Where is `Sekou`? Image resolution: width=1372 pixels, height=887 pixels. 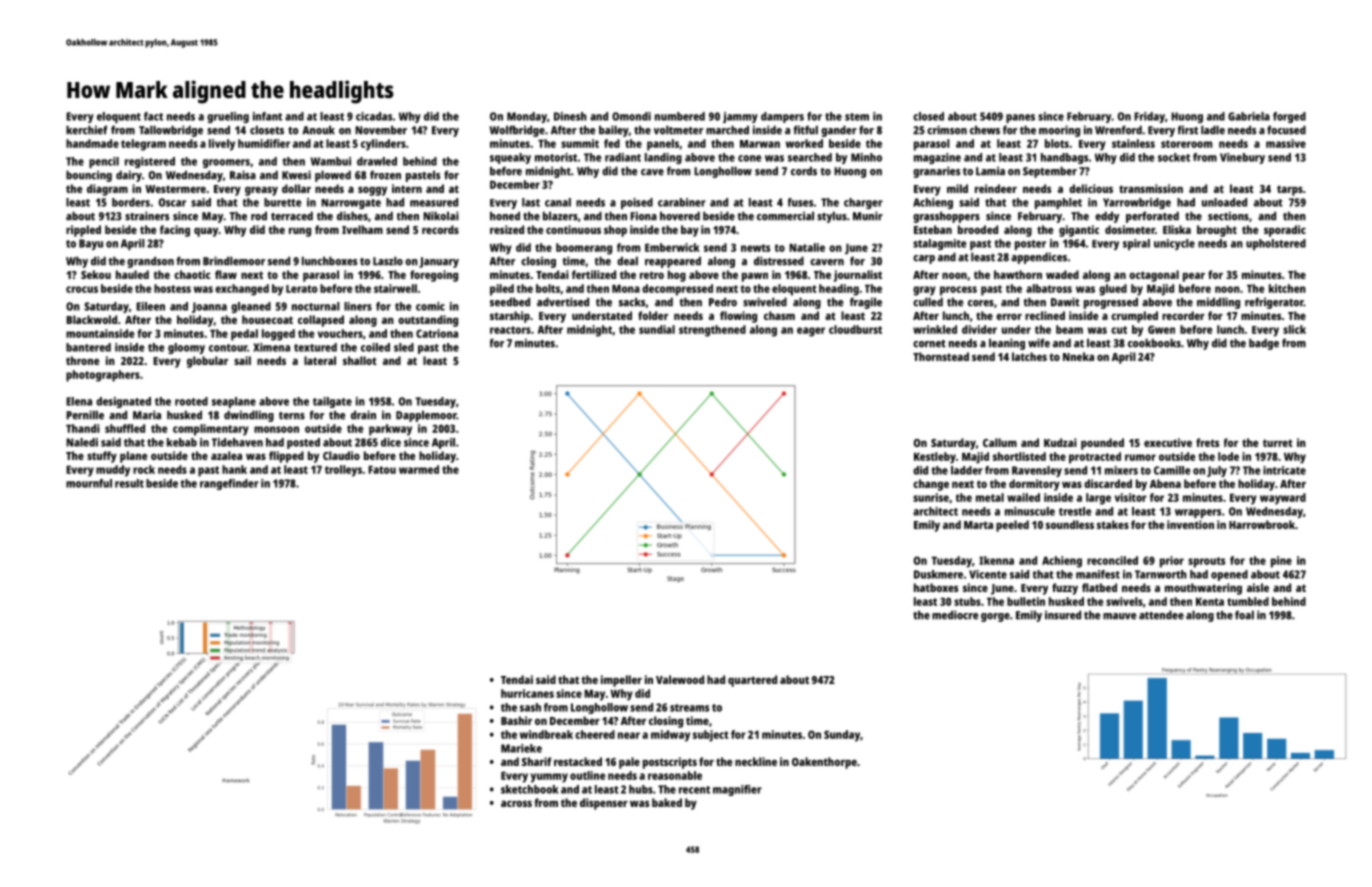
Sekou is located at coordinates (96, 274).
